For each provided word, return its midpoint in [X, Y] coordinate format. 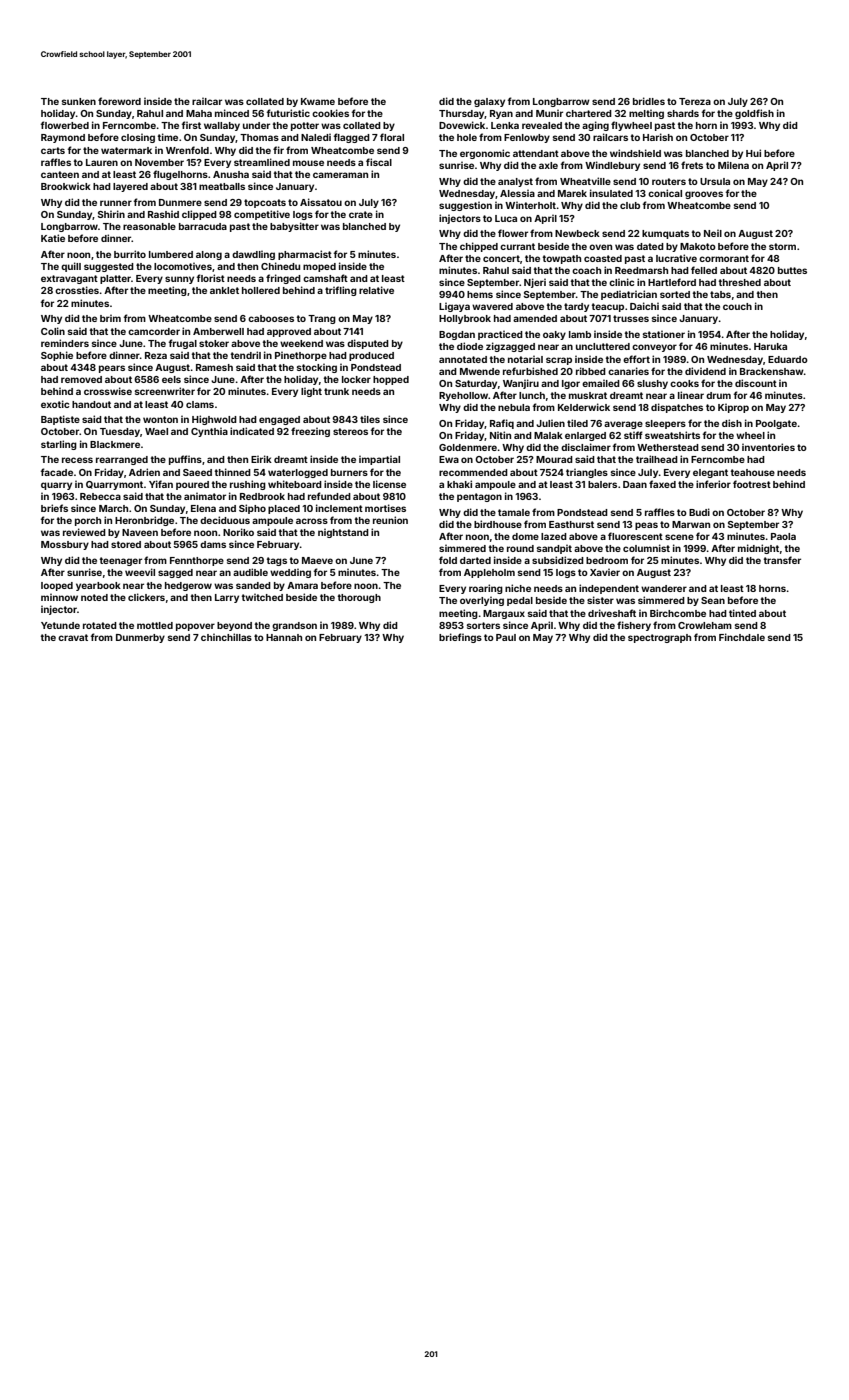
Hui [753, 153]
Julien [550, 423]
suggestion [465, 206]
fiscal [379, 162]
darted [475, 560]
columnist [646, 548]
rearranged [122, 460]
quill [71, 267]
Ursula [715, 181]
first [191, 125]
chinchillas [226, 637]
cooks [684, 383]
